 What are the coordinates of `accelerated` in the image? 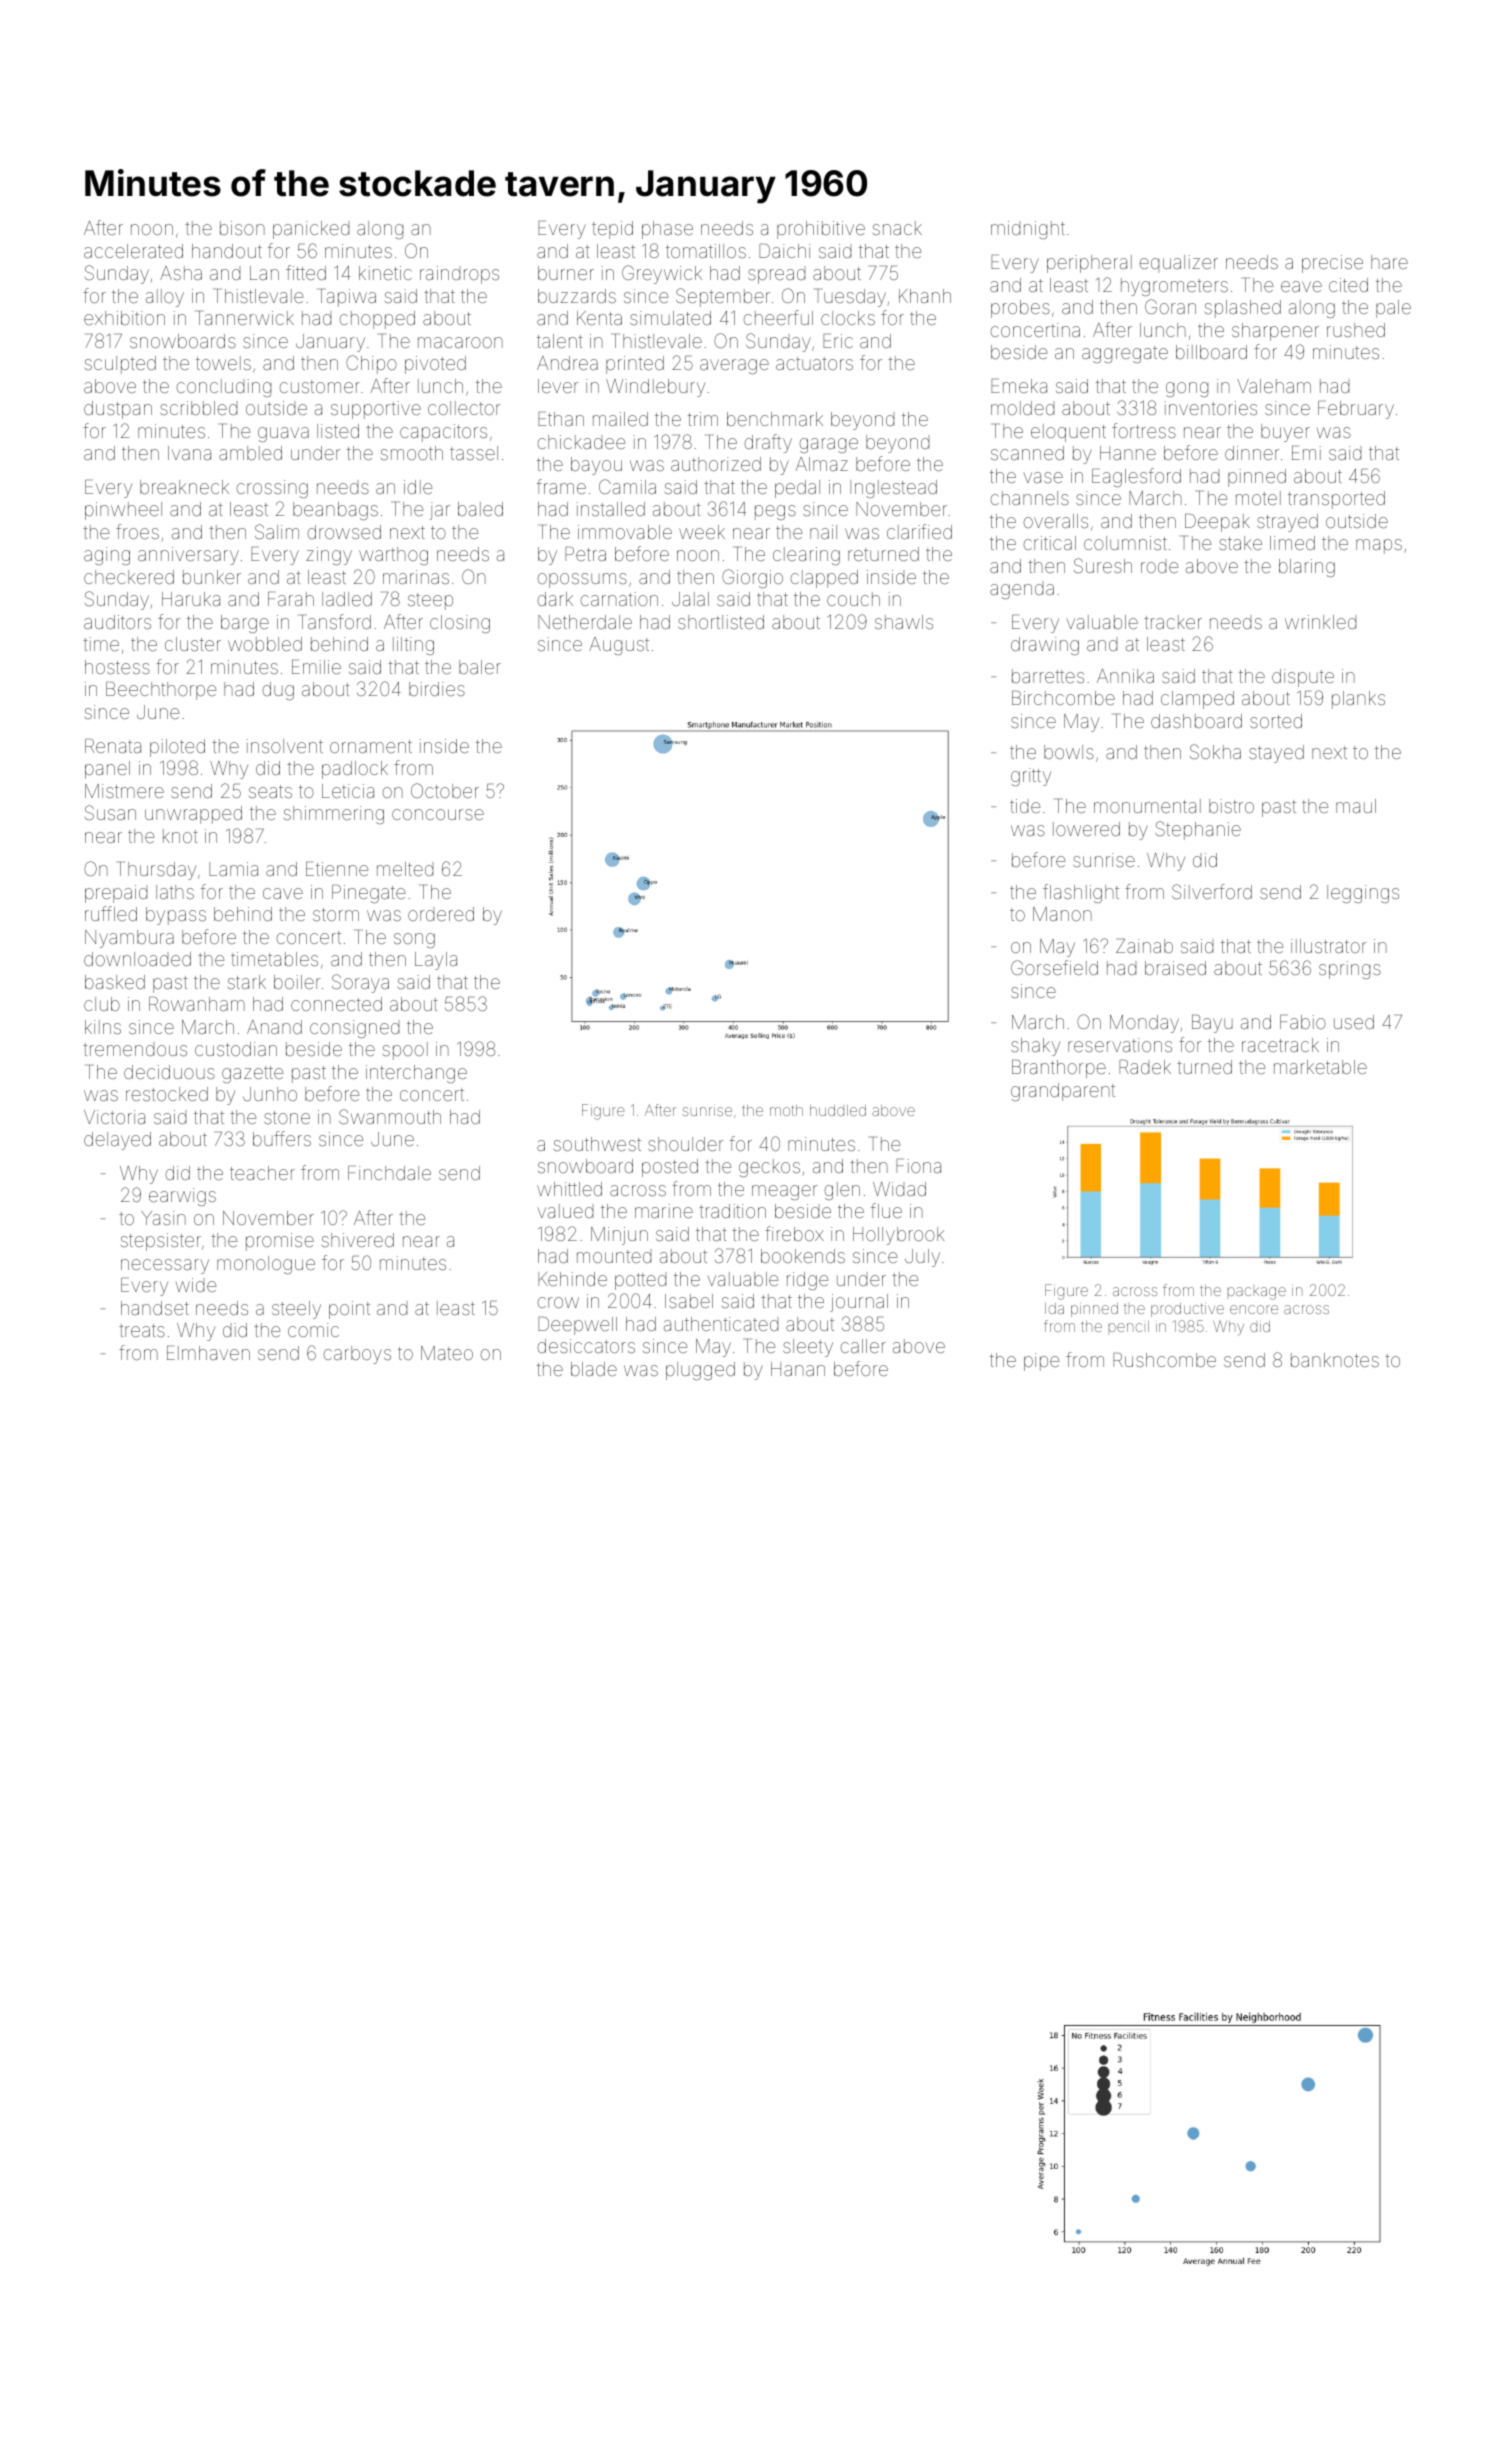 It's located at (133, 251).
